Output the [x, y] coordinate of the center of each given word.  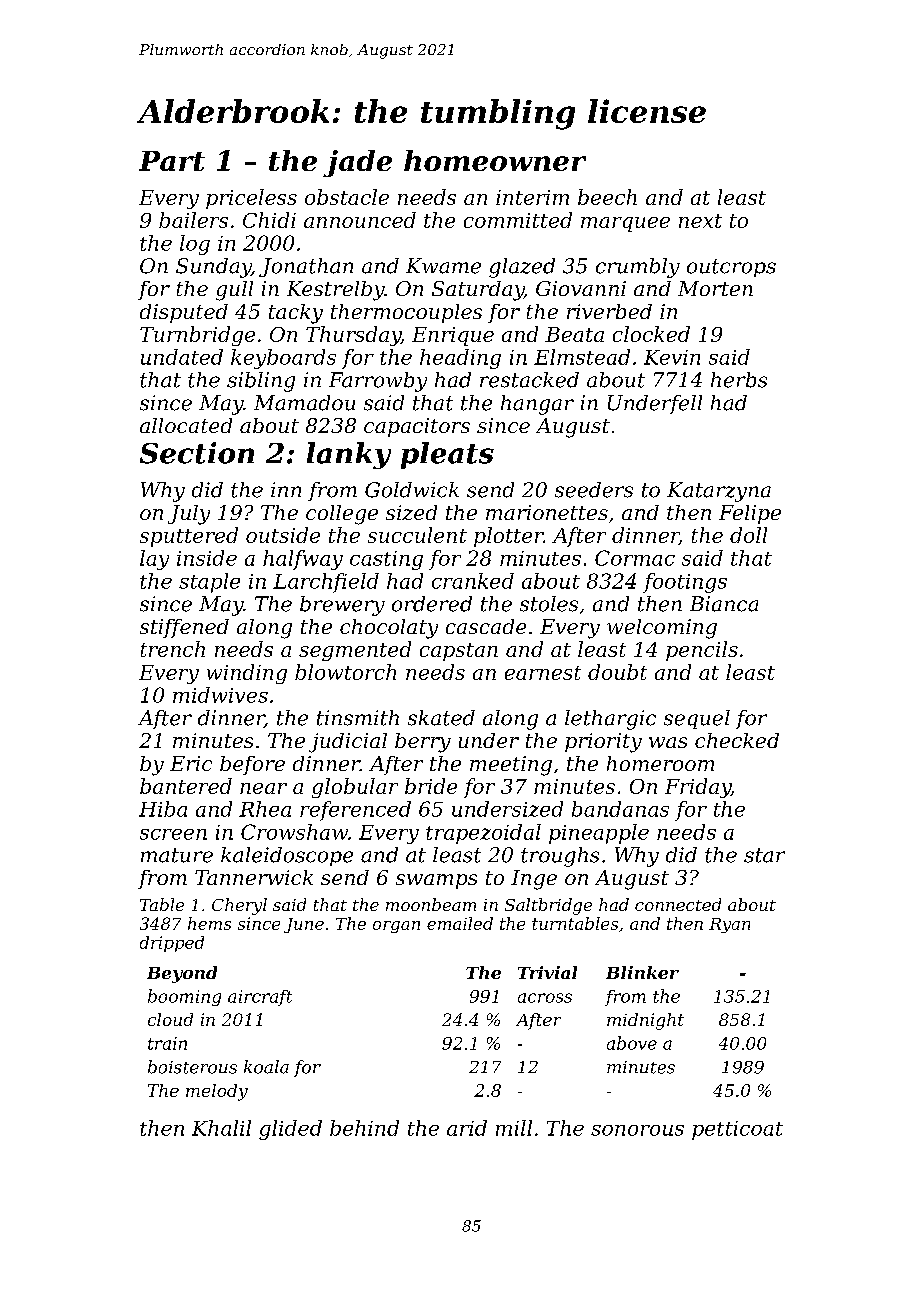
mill [514, 1128]
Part [172, 161]
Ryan [729, 925]
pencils [702, 651]
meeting [511, 766]
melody [217, 1092]
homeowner [495, 160]
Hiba [163, 809]
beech [607, 197]
